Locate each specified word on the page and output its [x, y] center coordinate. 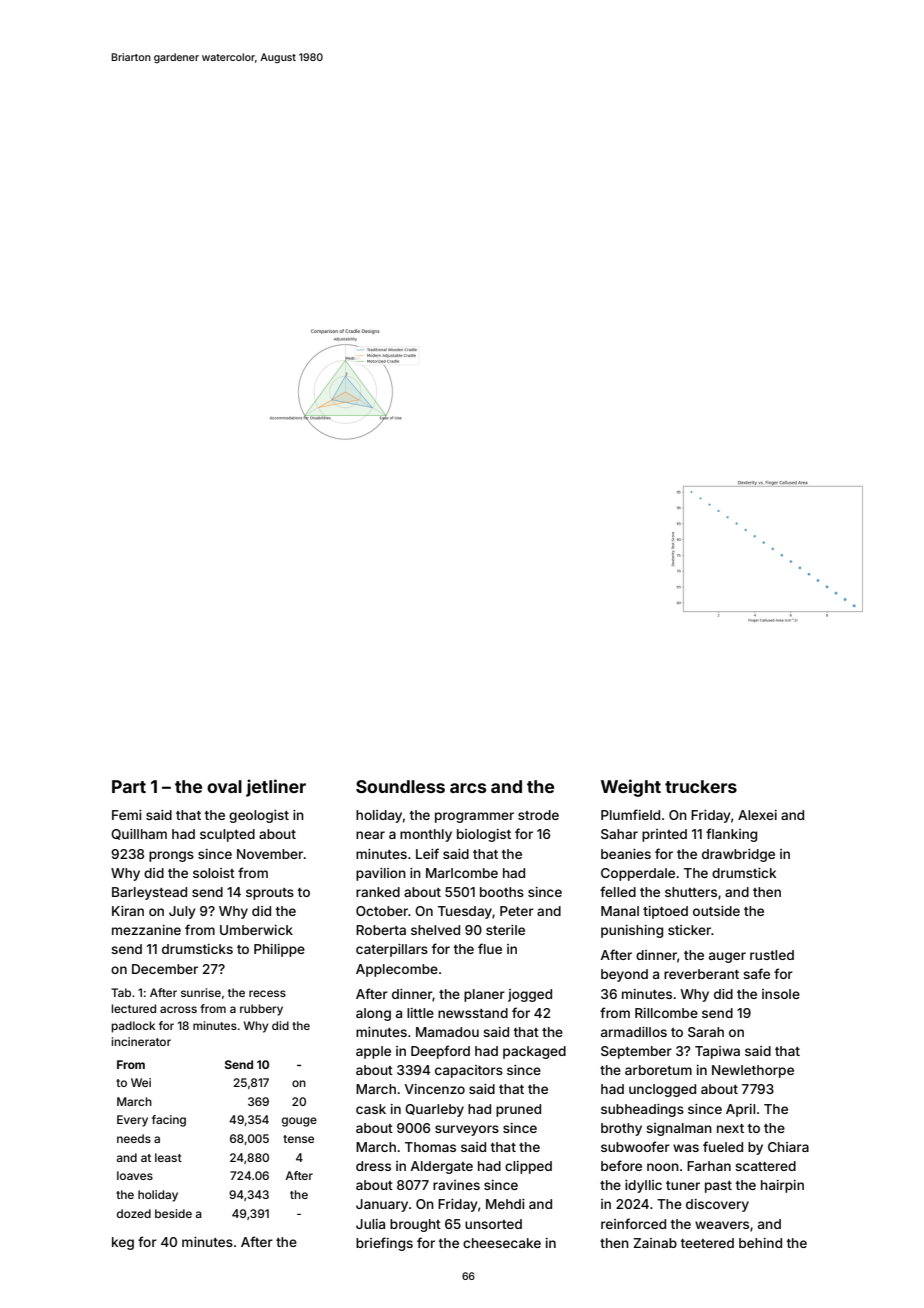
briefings [384, 1244]
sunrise [201, 992]
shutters [691, 892]
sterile [505, 930]
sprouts [270, 894]
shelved [435, 930]
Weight [631, 788]
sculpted [227, 835]
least [168, 1157]
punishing [632, 931]
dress [373, 1166]
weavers [722, 1225]
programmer [474, 817]
